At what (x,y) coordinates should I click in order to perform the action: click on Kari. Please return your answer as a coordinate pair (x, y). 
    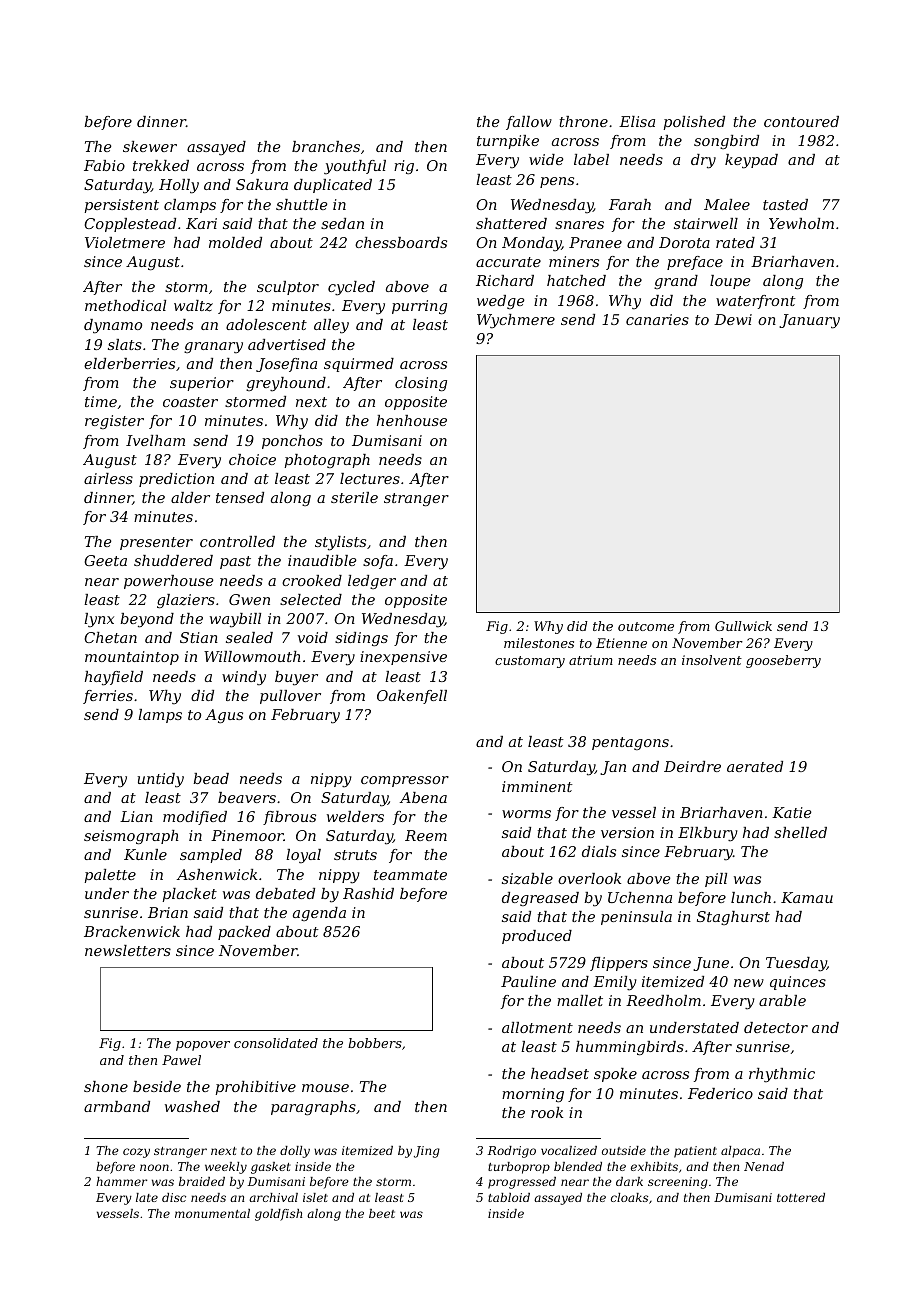
    Looking at the image, I should click on (201, 223).
